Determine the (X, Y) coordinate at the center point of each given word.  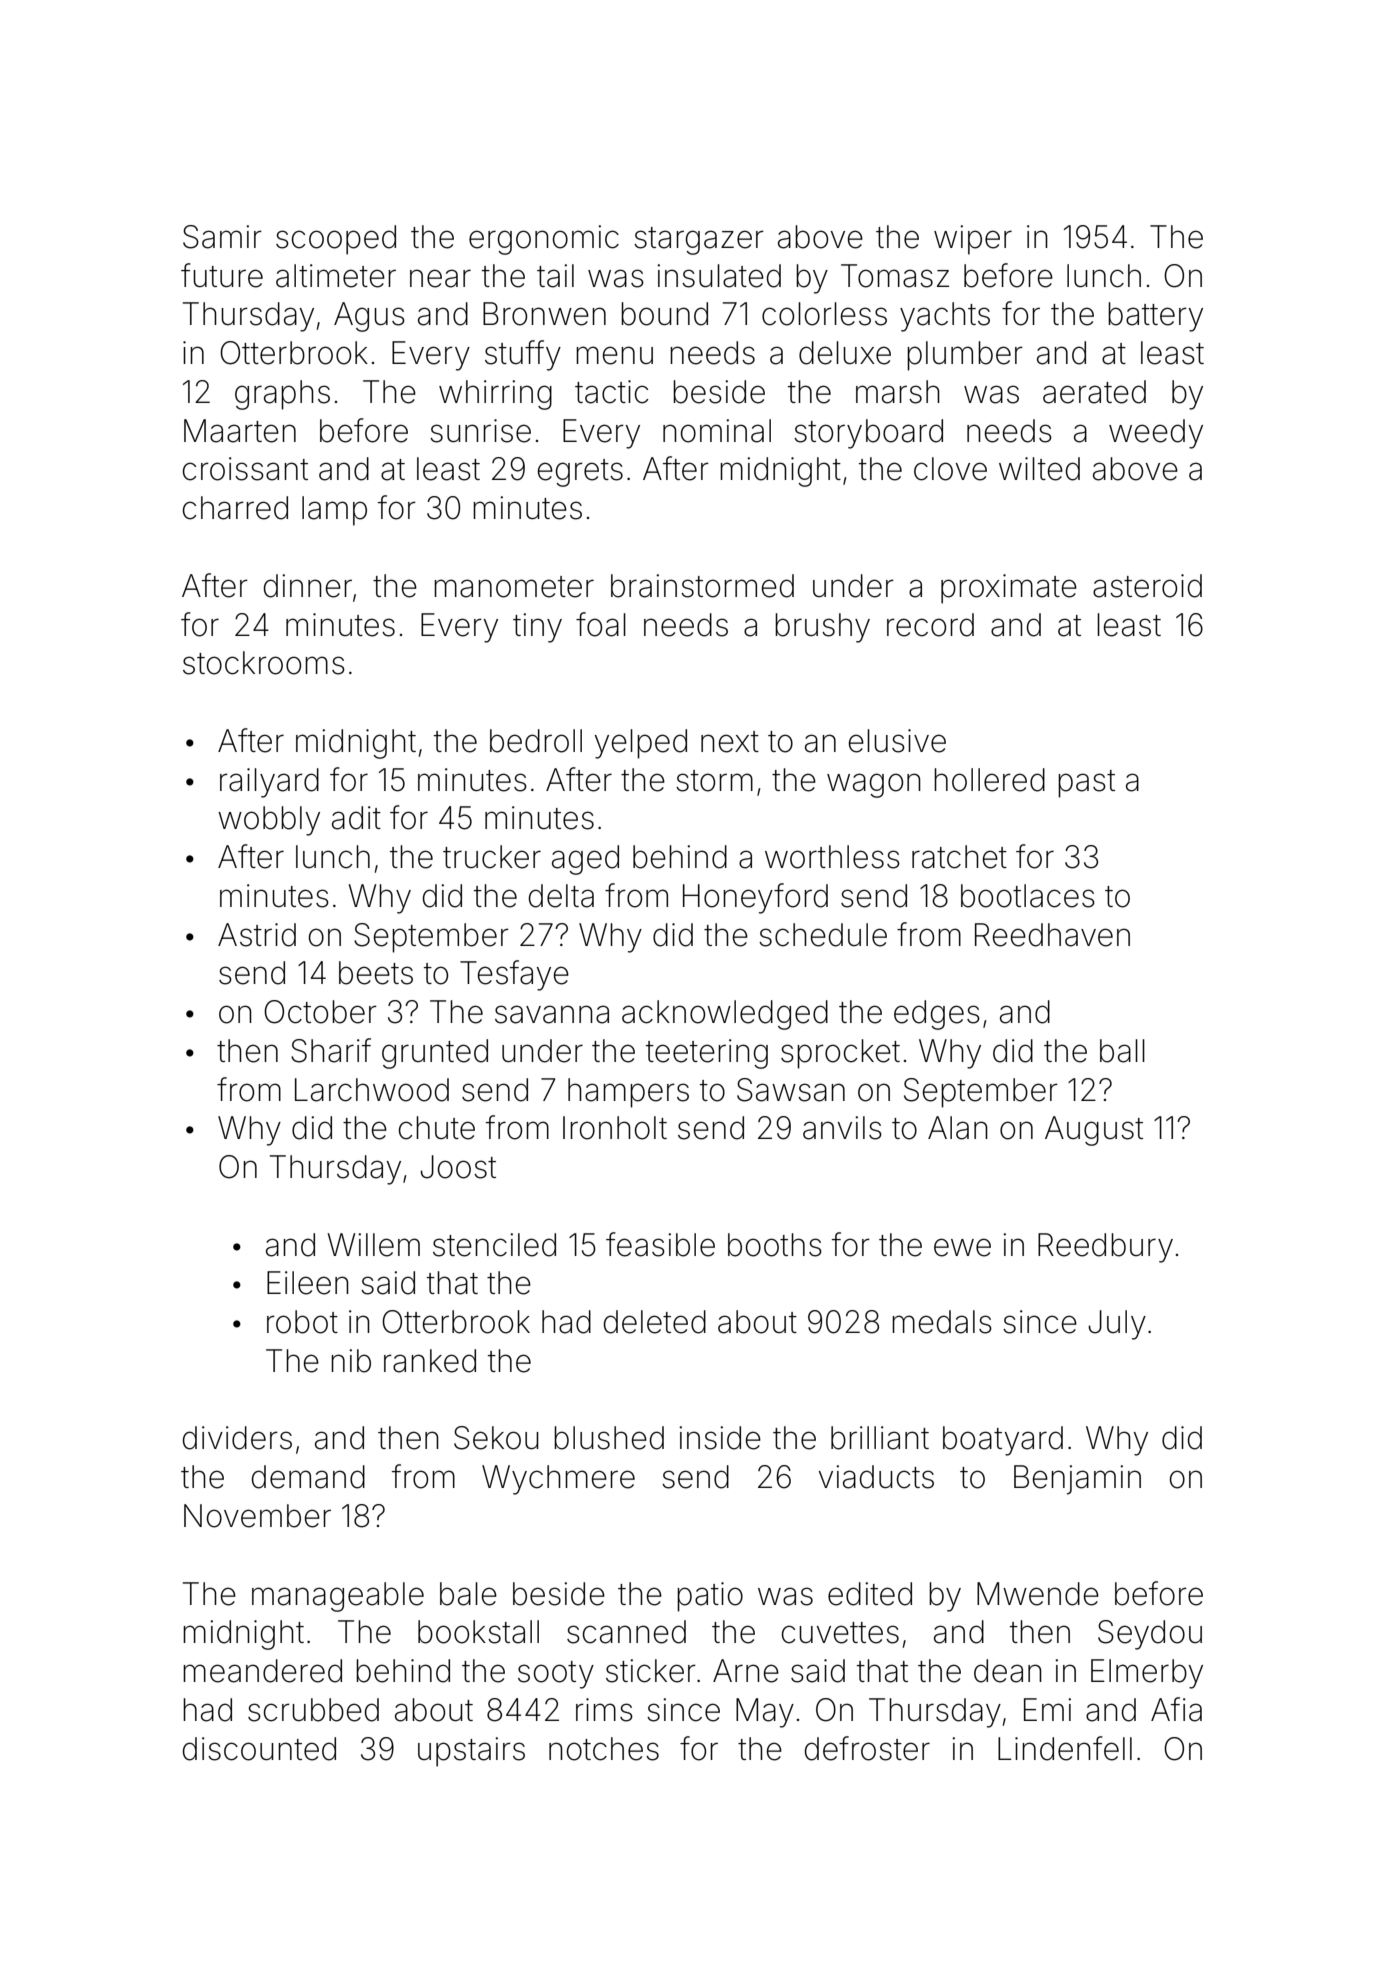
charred (235, 508)
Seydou (1150, 1635)
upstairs (471, 1752)
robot (302, 1322)
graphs (282, 395)
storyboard (868, 434)
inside (720, 1438)
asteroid (1147, 586)
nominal (717, 431)
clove (950, 469)
